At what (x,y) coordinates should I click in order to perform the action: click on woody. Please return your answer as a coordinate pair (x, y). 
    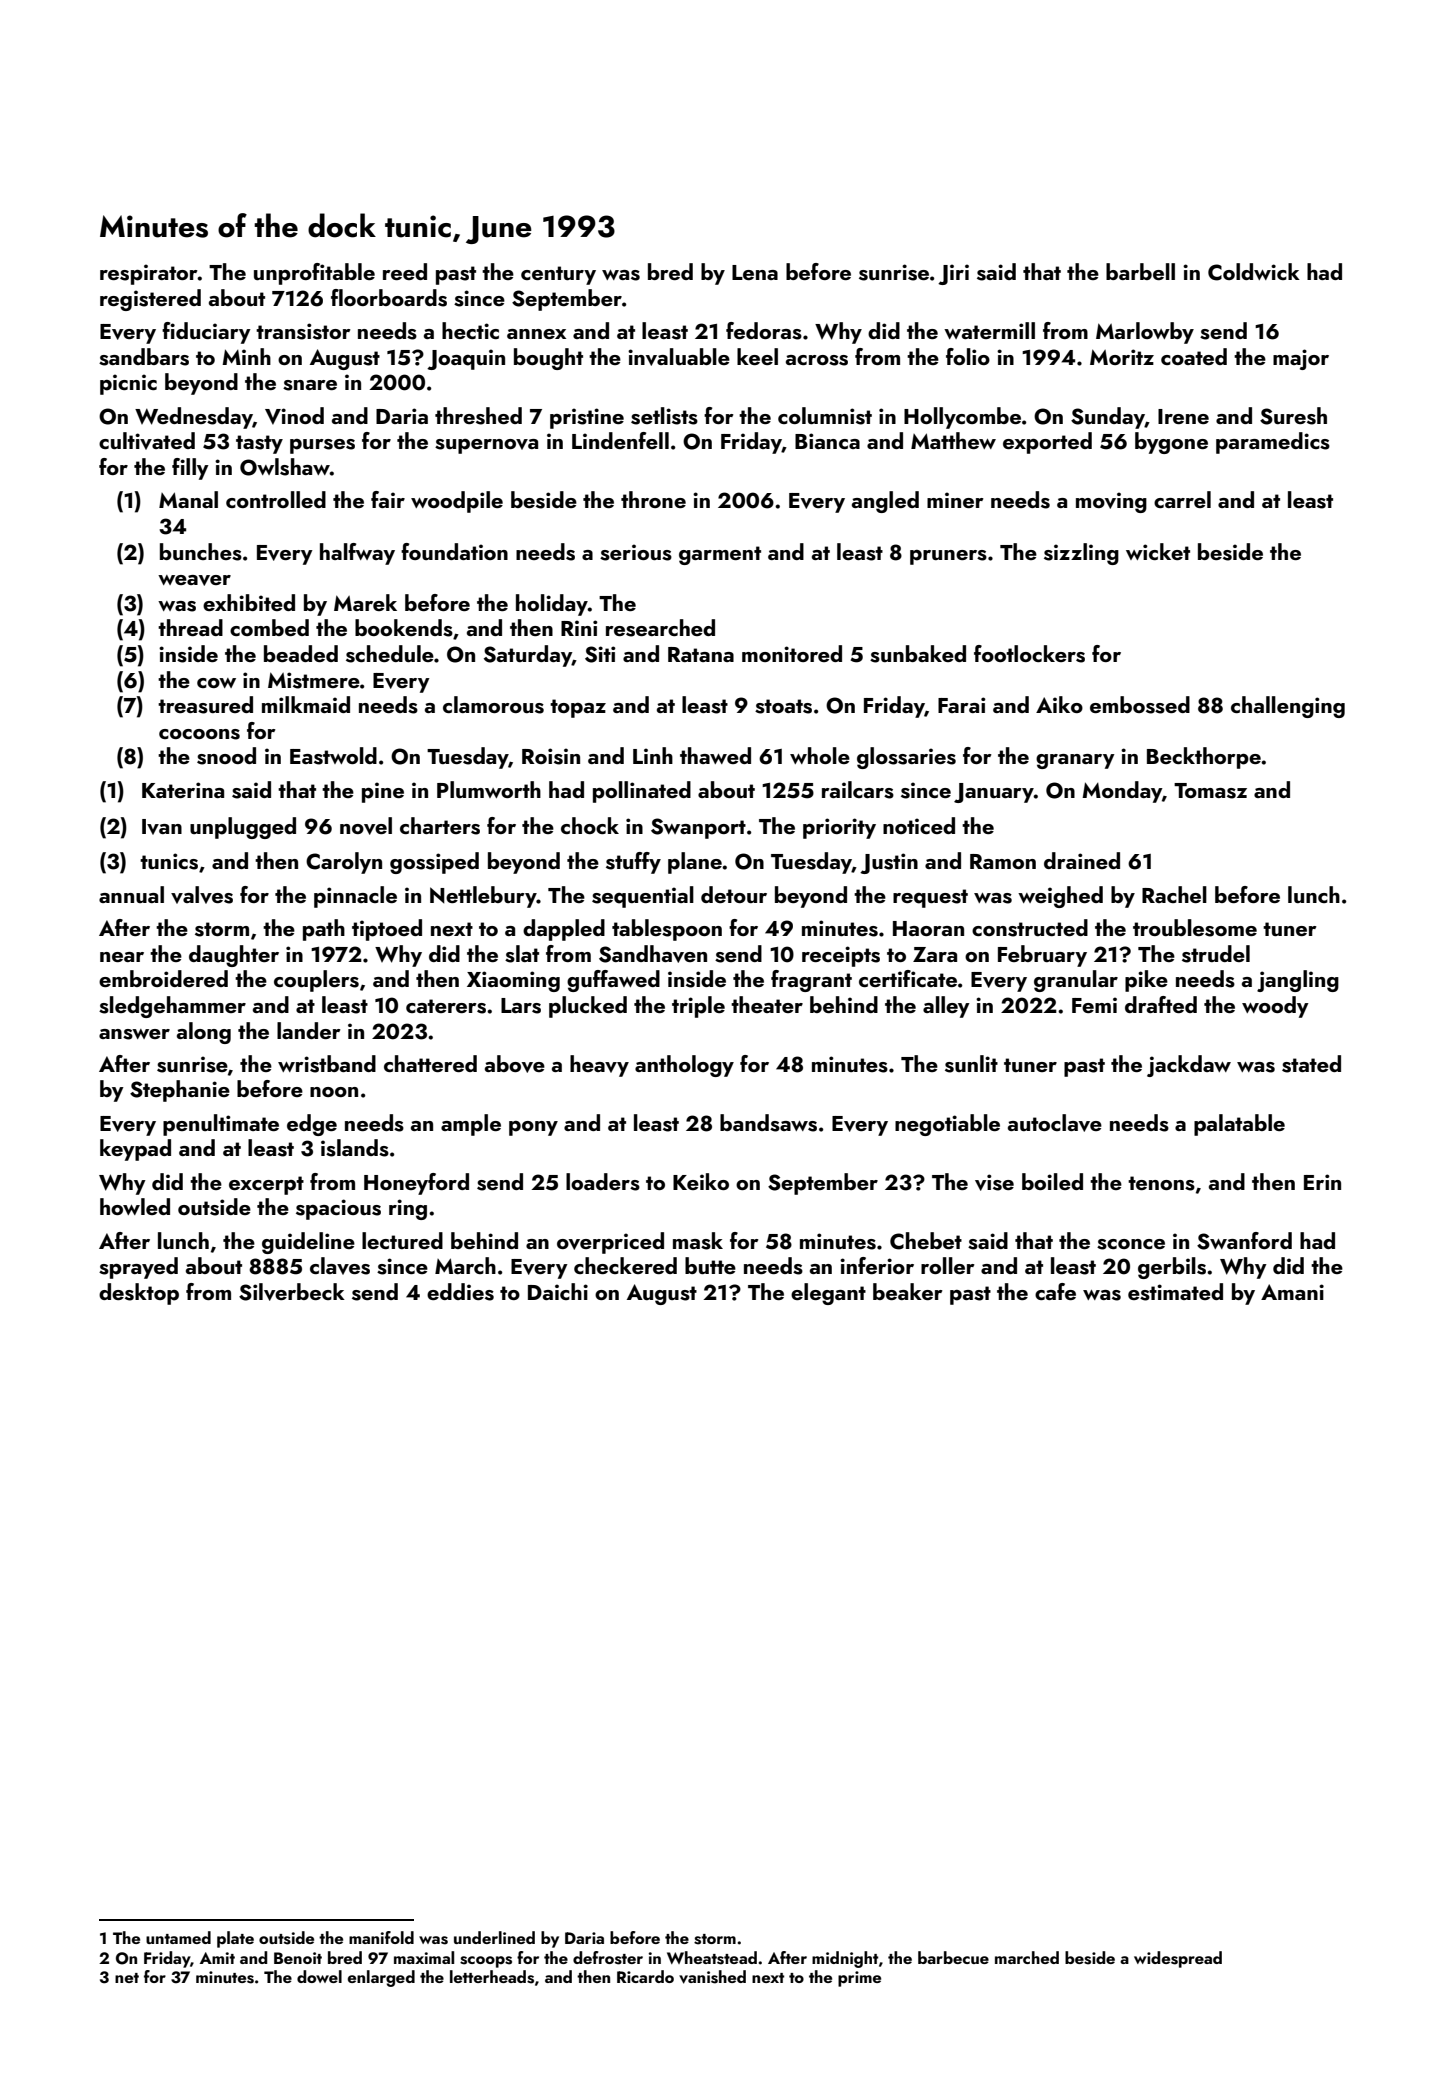
    Looking at the image, I should click on (1275, 1007).
